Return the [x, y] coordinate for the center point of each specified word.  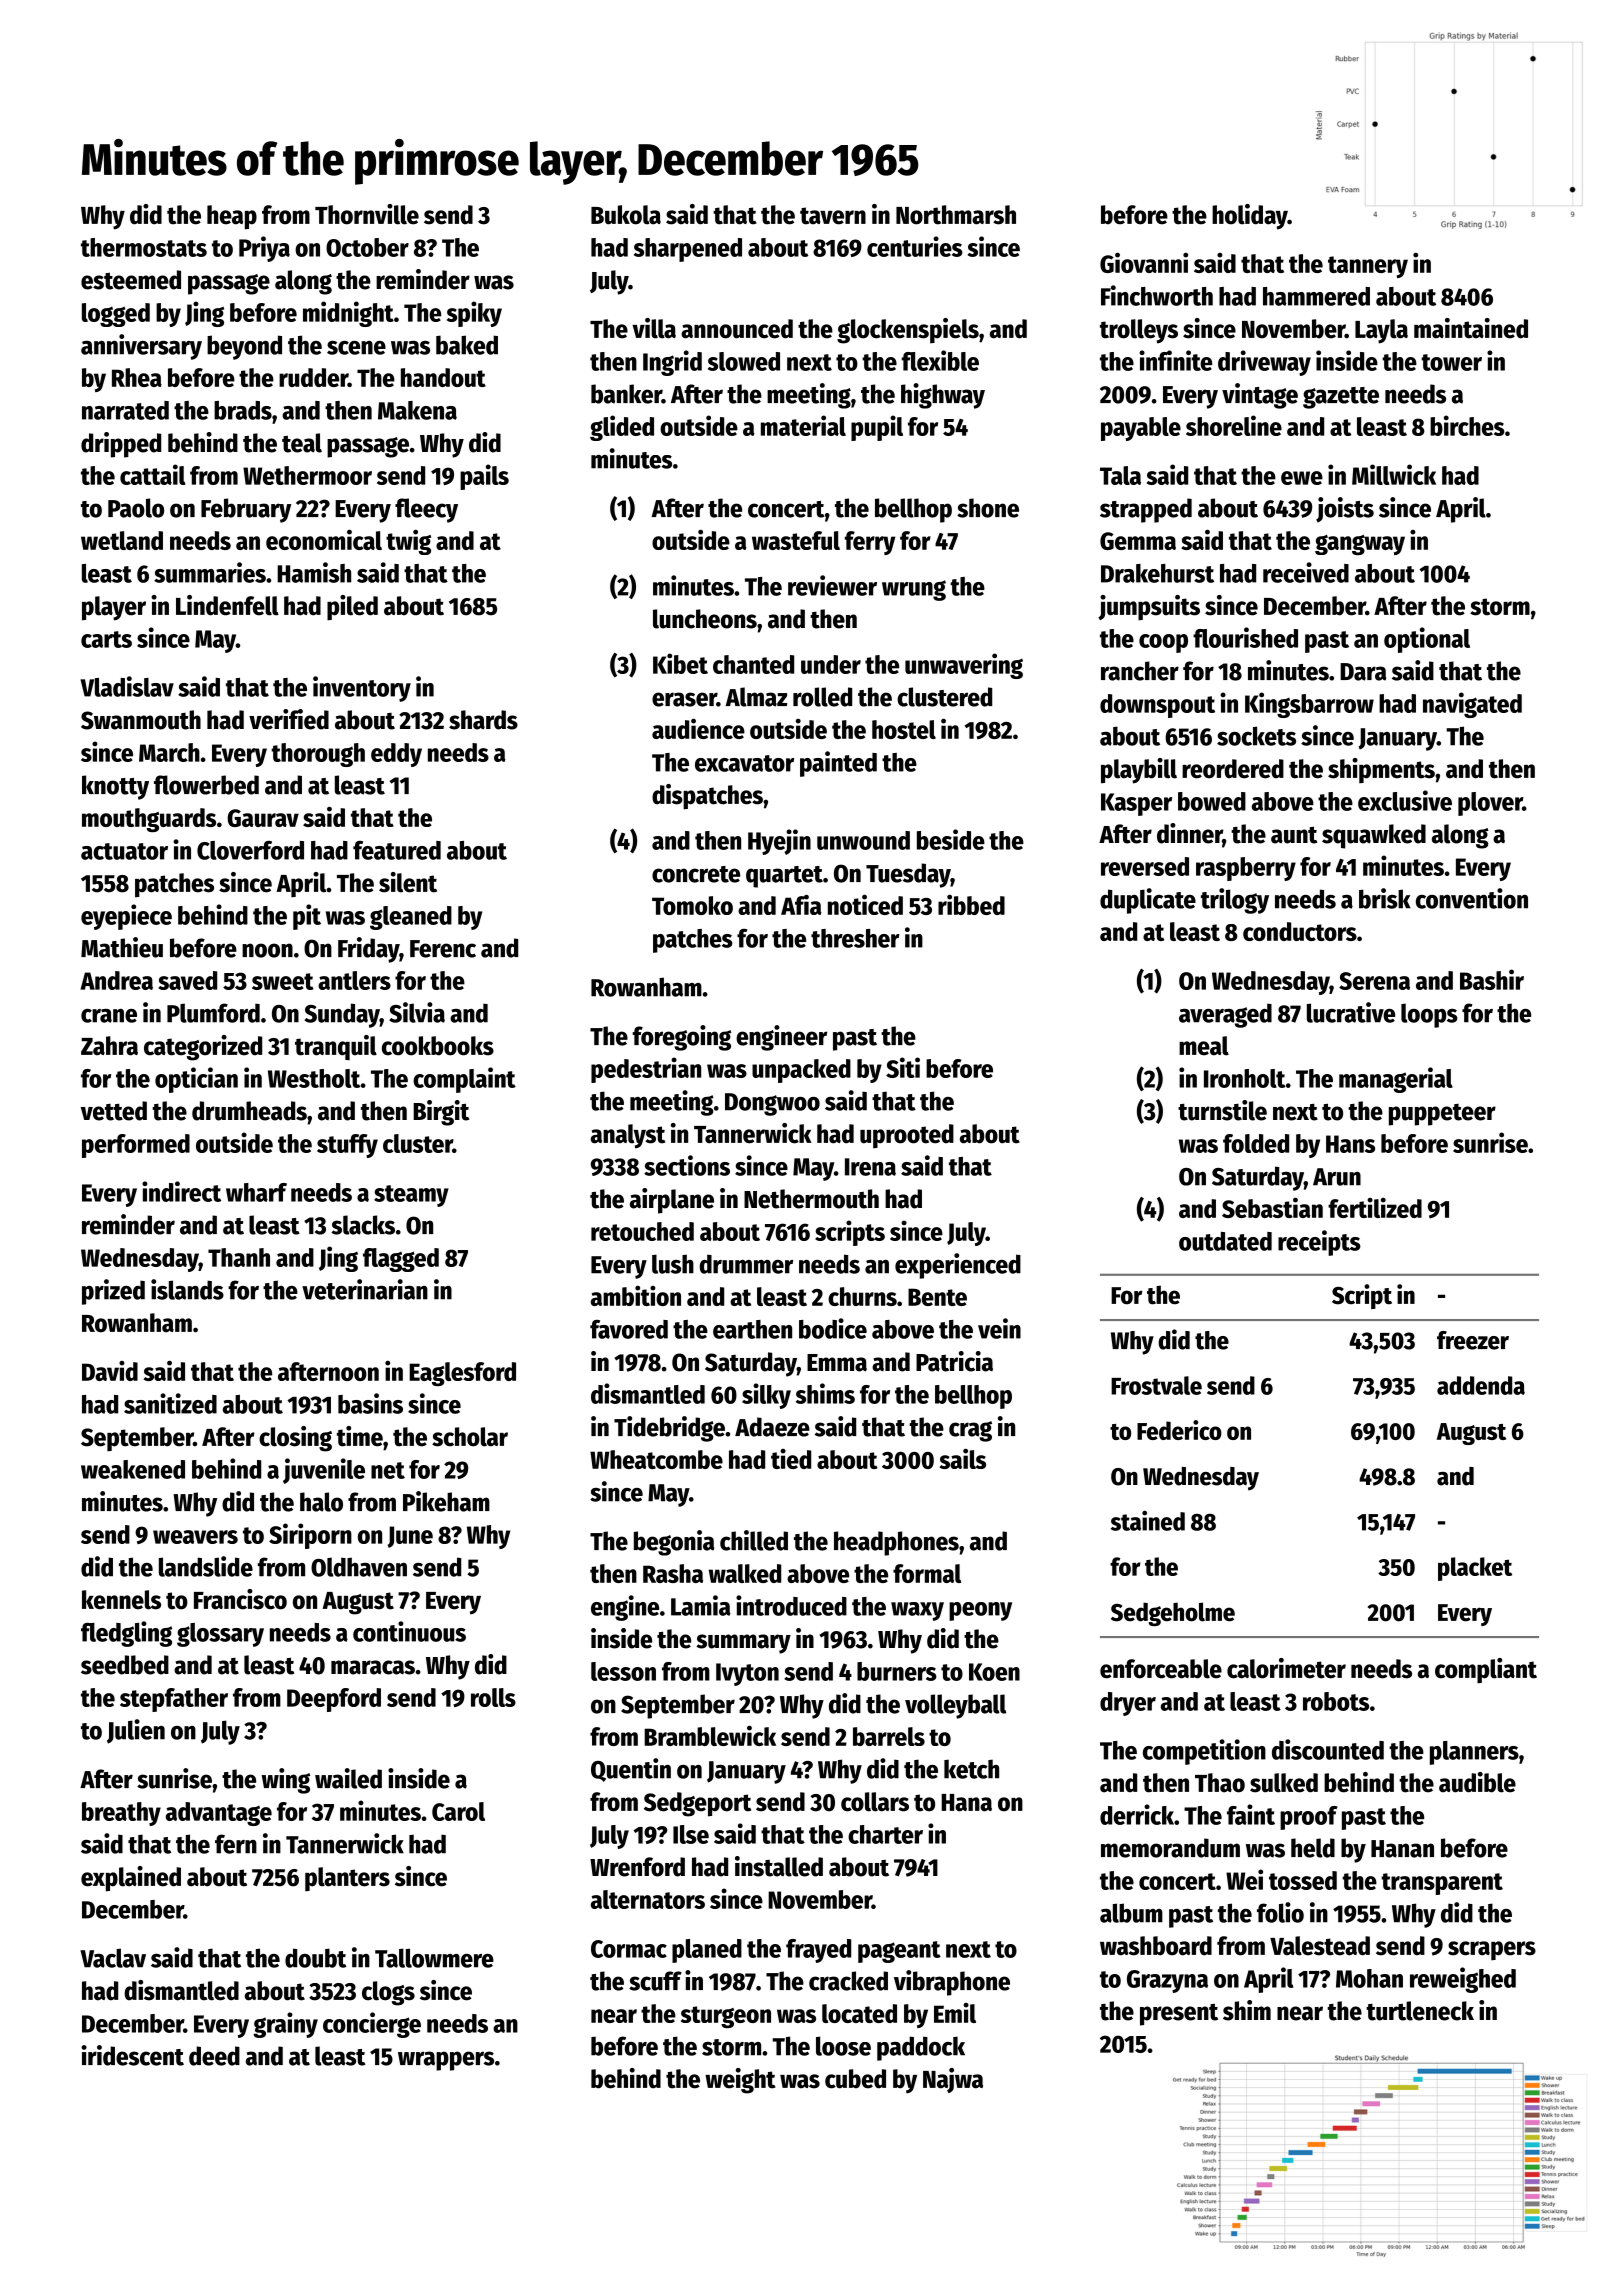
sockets [1256, 736]
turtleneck [1420, 2011]
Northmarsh [956, 215]
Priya [264, 249]
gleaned [411, 918]
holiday [1250, 217]
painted [838, 764]
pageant [899, 1952]
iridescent [132, 2055]
